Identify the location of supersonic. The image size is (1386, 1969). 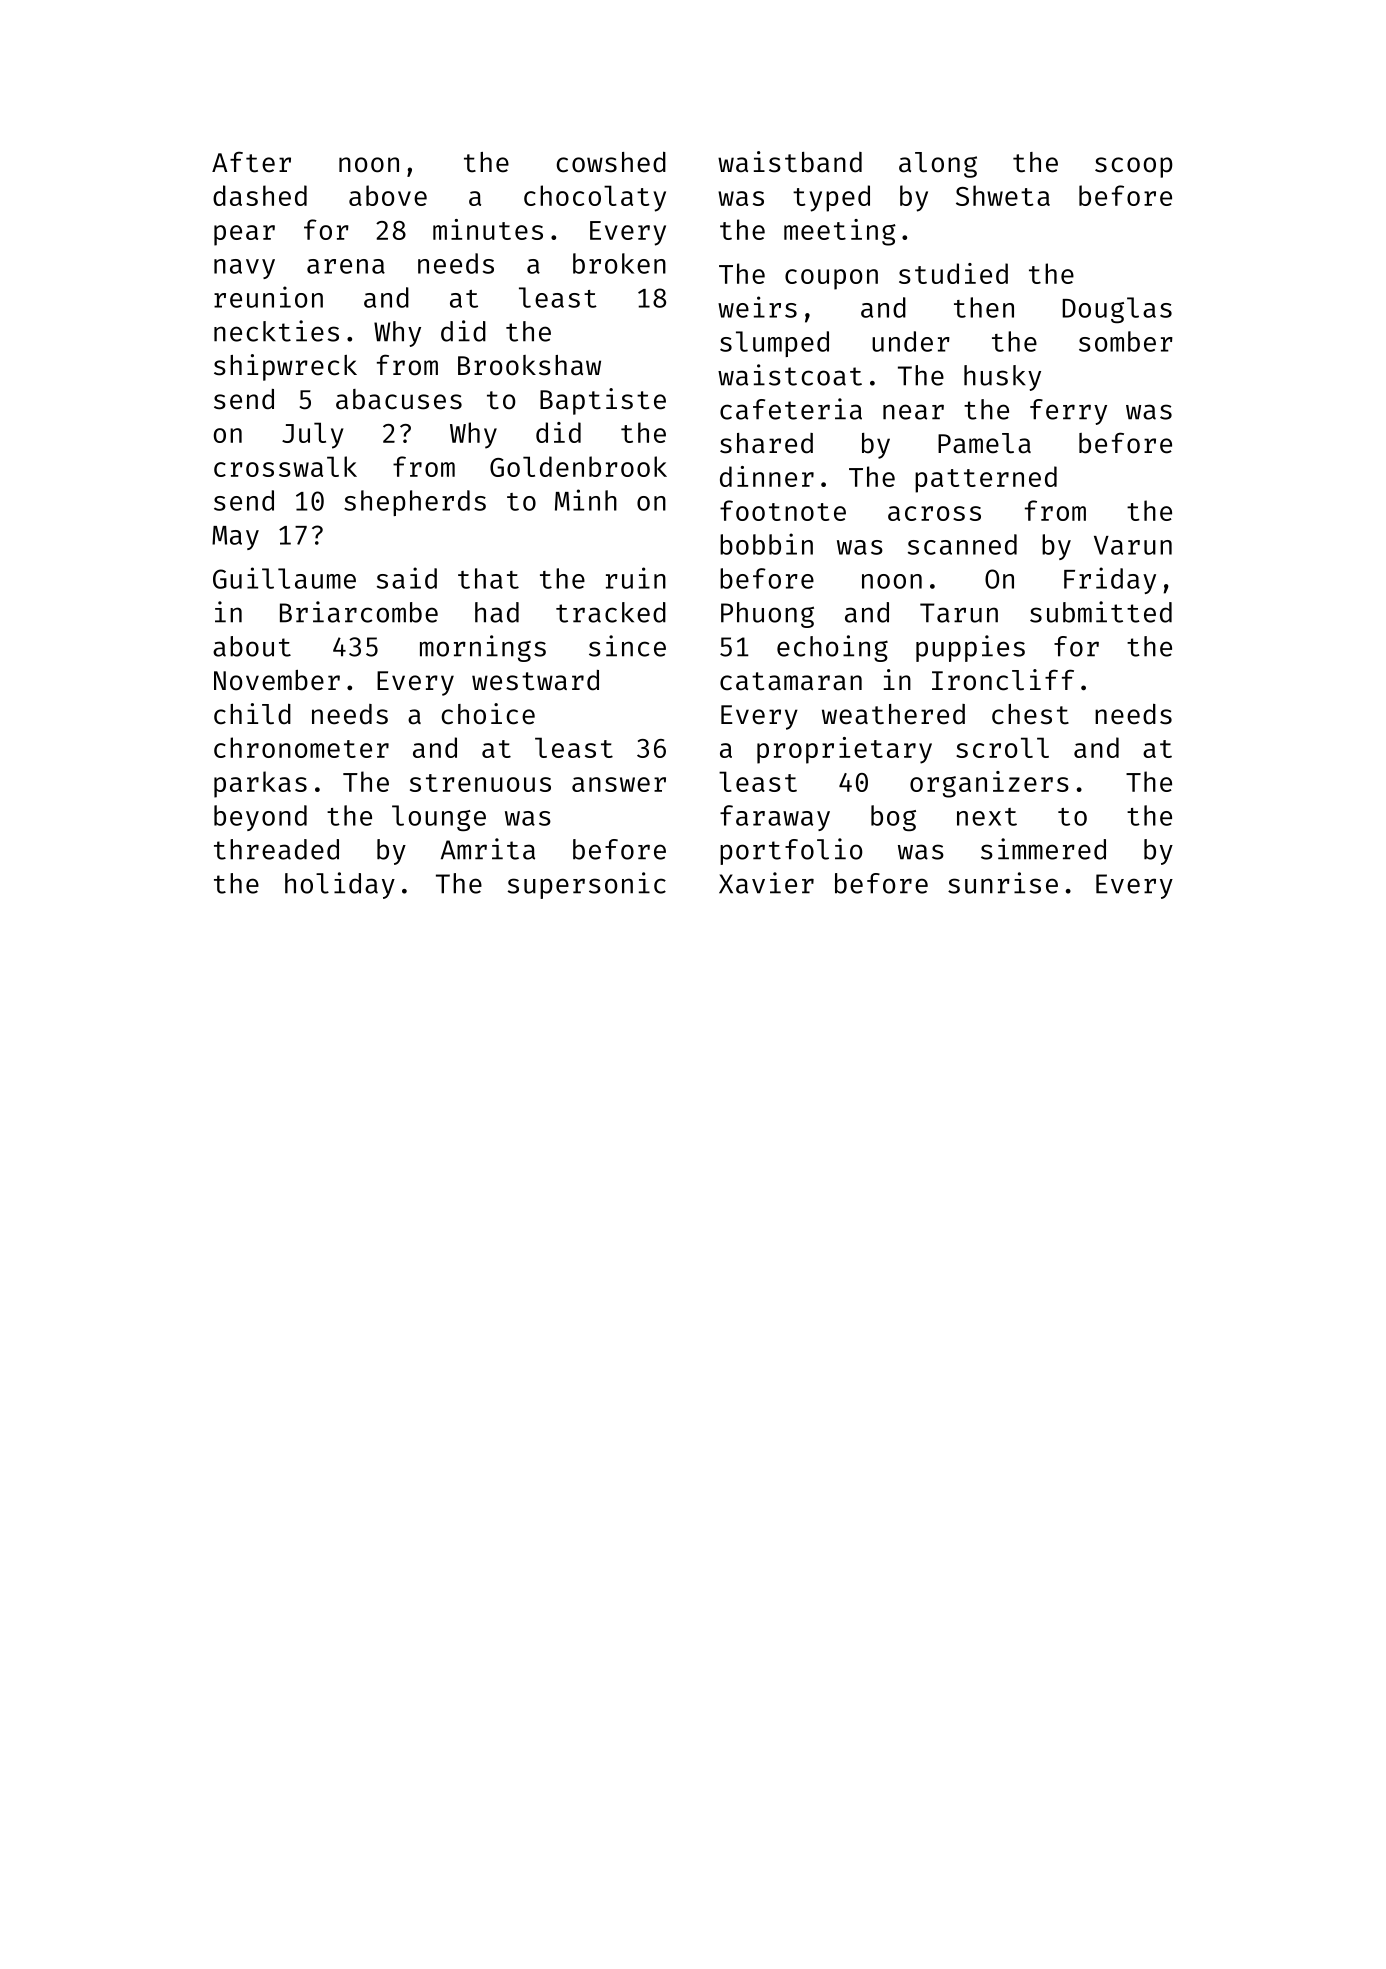
(587, 885).
